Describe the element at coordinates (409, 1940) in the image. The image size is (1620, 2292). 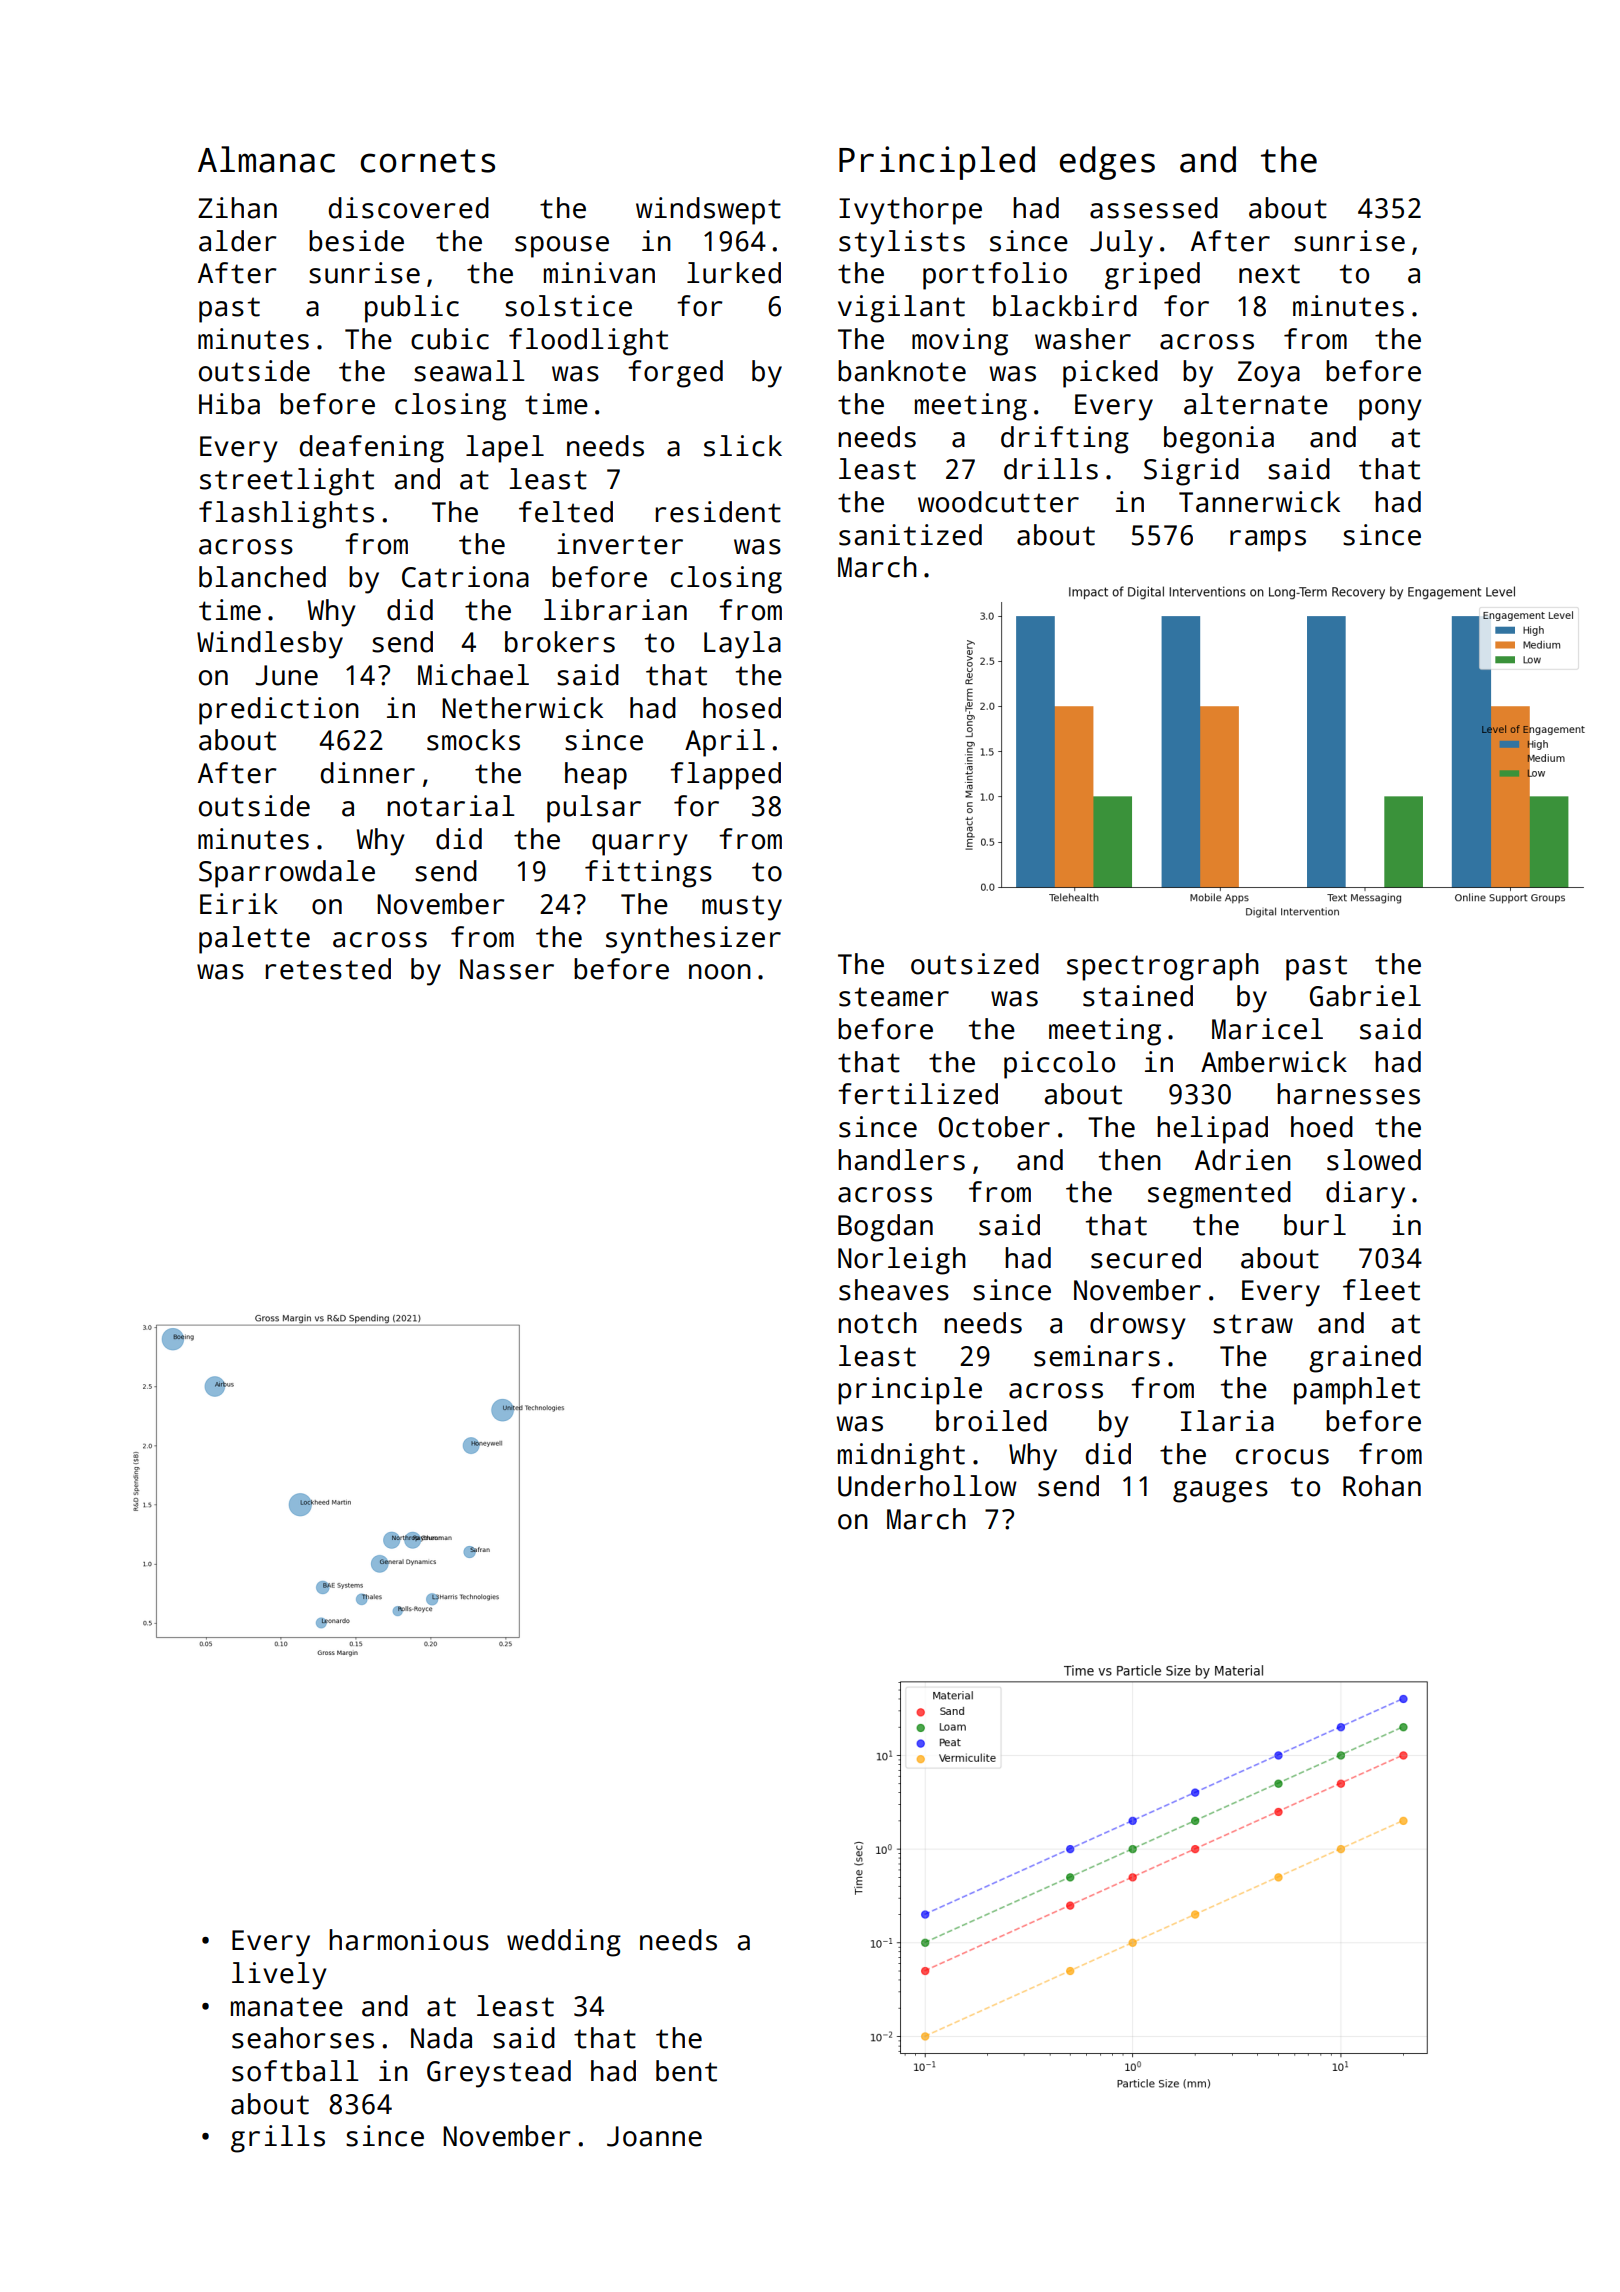
I see `harmonious` at that location.
